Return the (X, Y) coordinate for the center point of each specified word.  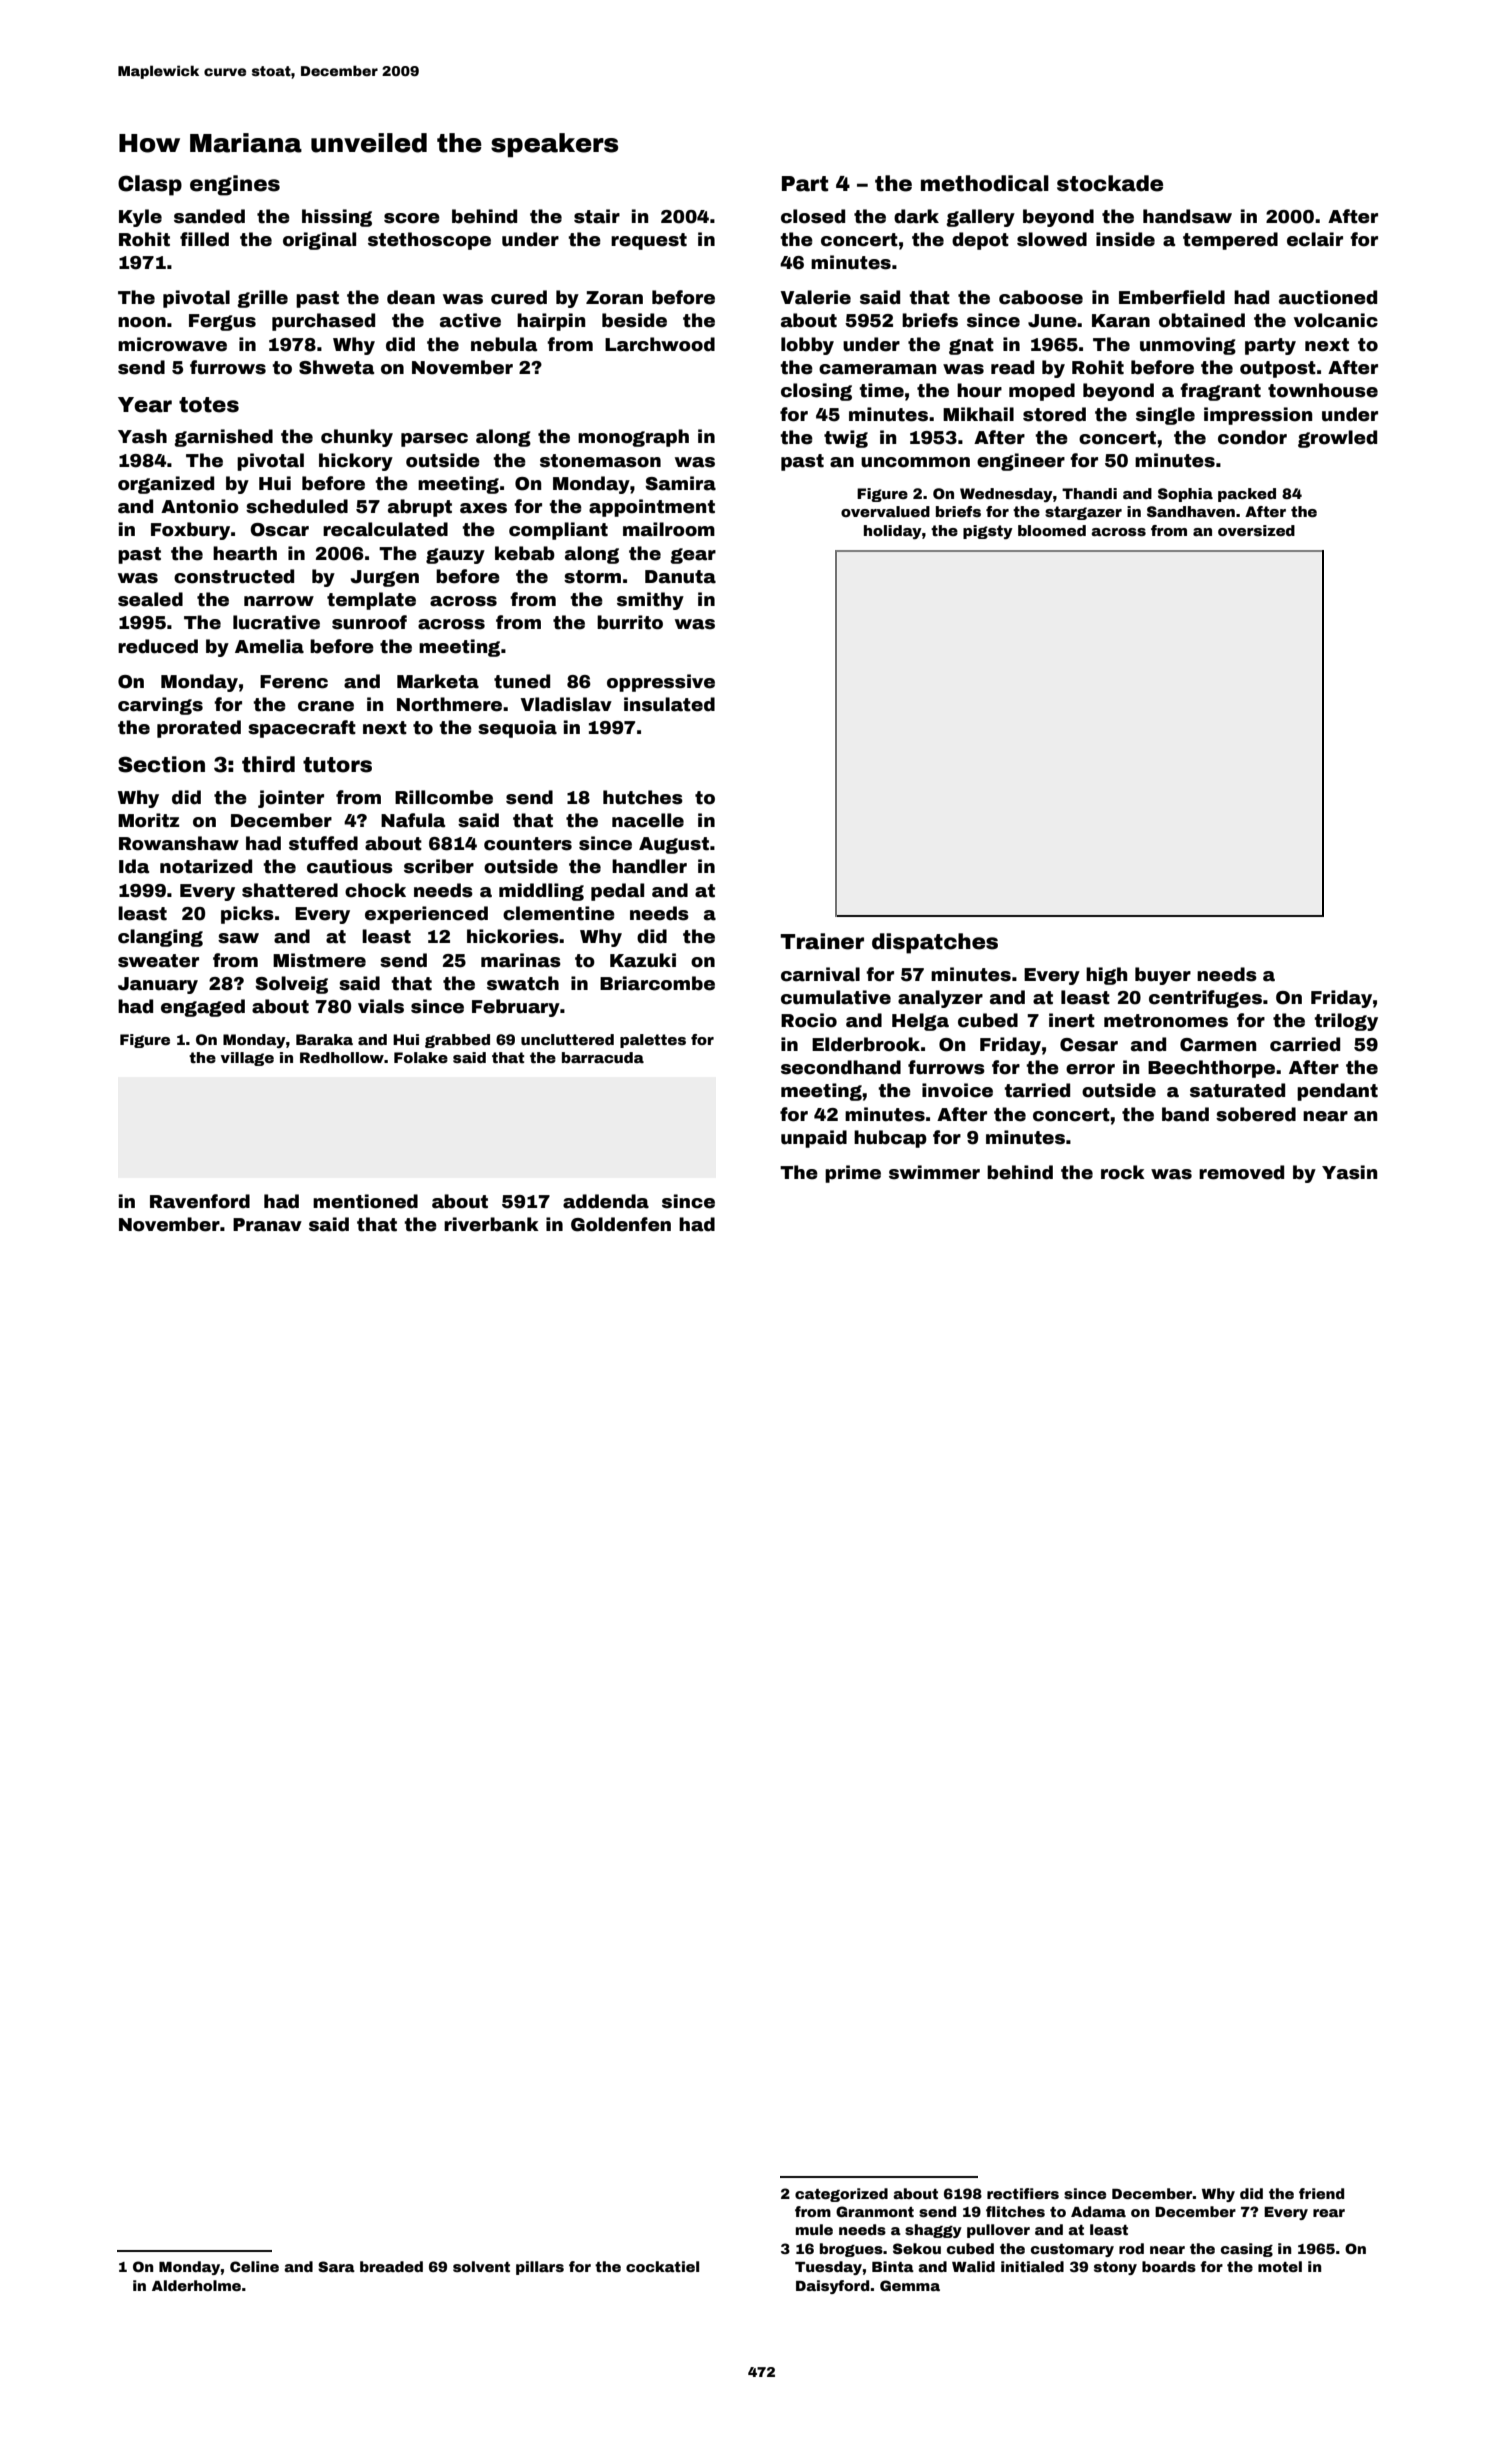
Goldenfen (621, 1224)
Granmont (875, 2211)
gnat (971, 346)
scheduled (297, 506)
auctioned (1328, 297)
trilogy (1346, 1022)
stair (597, 216)
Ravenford (200, 1201)
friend (1321, 2193)
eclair (1315, 239)
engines (235, 185)
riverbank (491, 1224)
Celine (254, 2266)
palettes (653, 1041)
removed (1241, 1172)
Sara (336, 2266)
